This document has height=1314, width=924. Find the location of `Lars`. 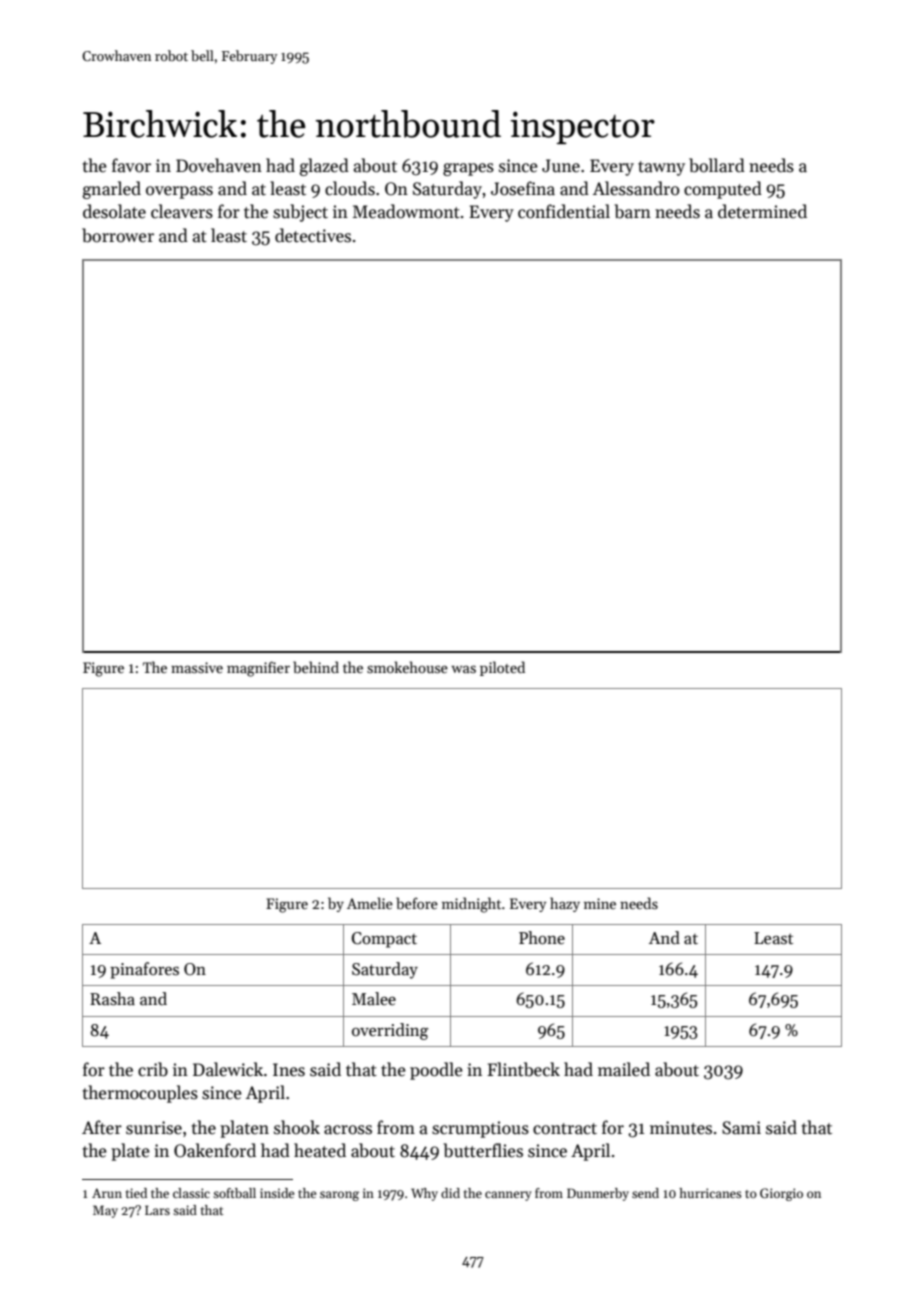

Lars is located at coordinates (157, 1210).
